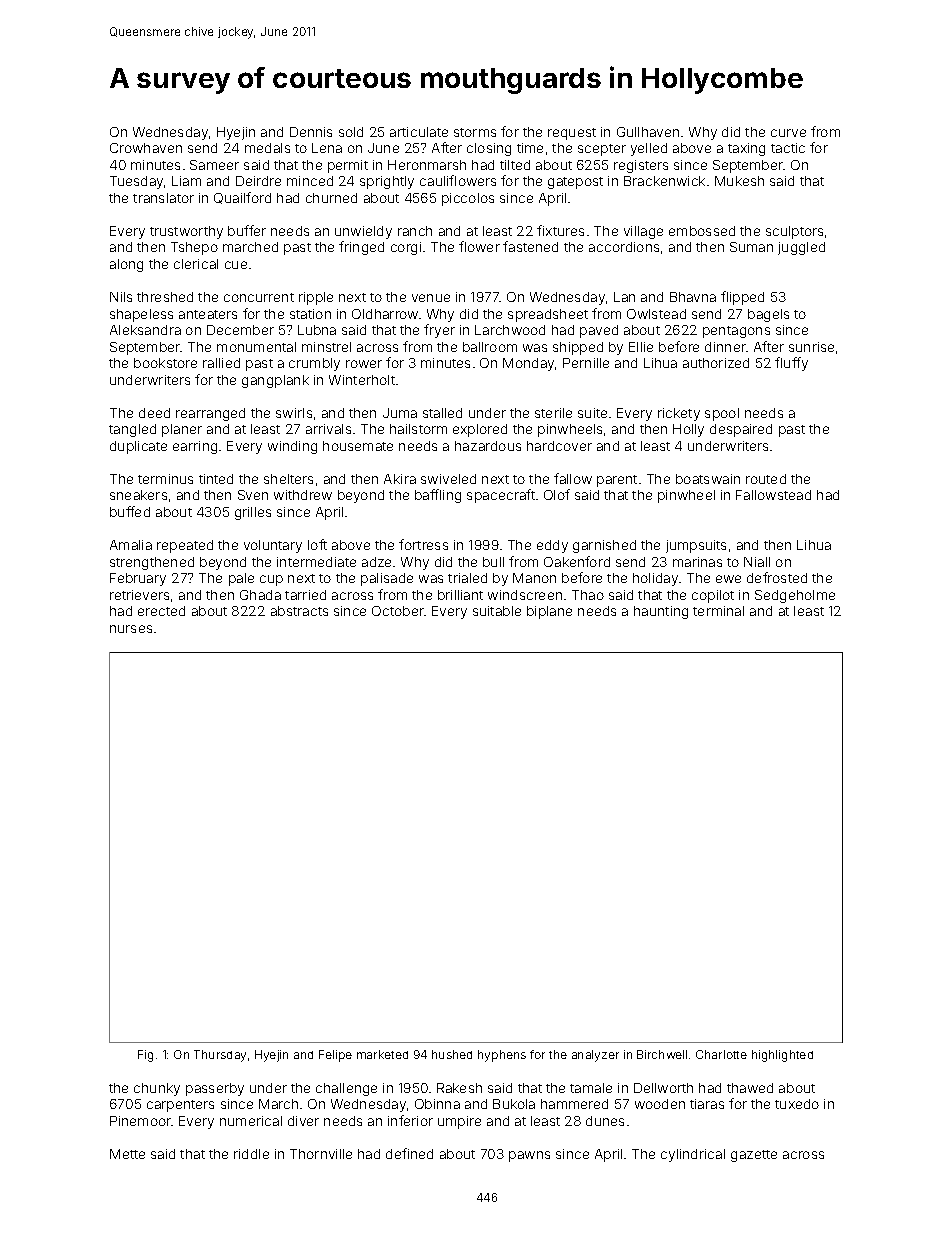  What do you see at coordinates (398, 611) in the screenshot?
I see `October` at bounding box center [398, 611].
